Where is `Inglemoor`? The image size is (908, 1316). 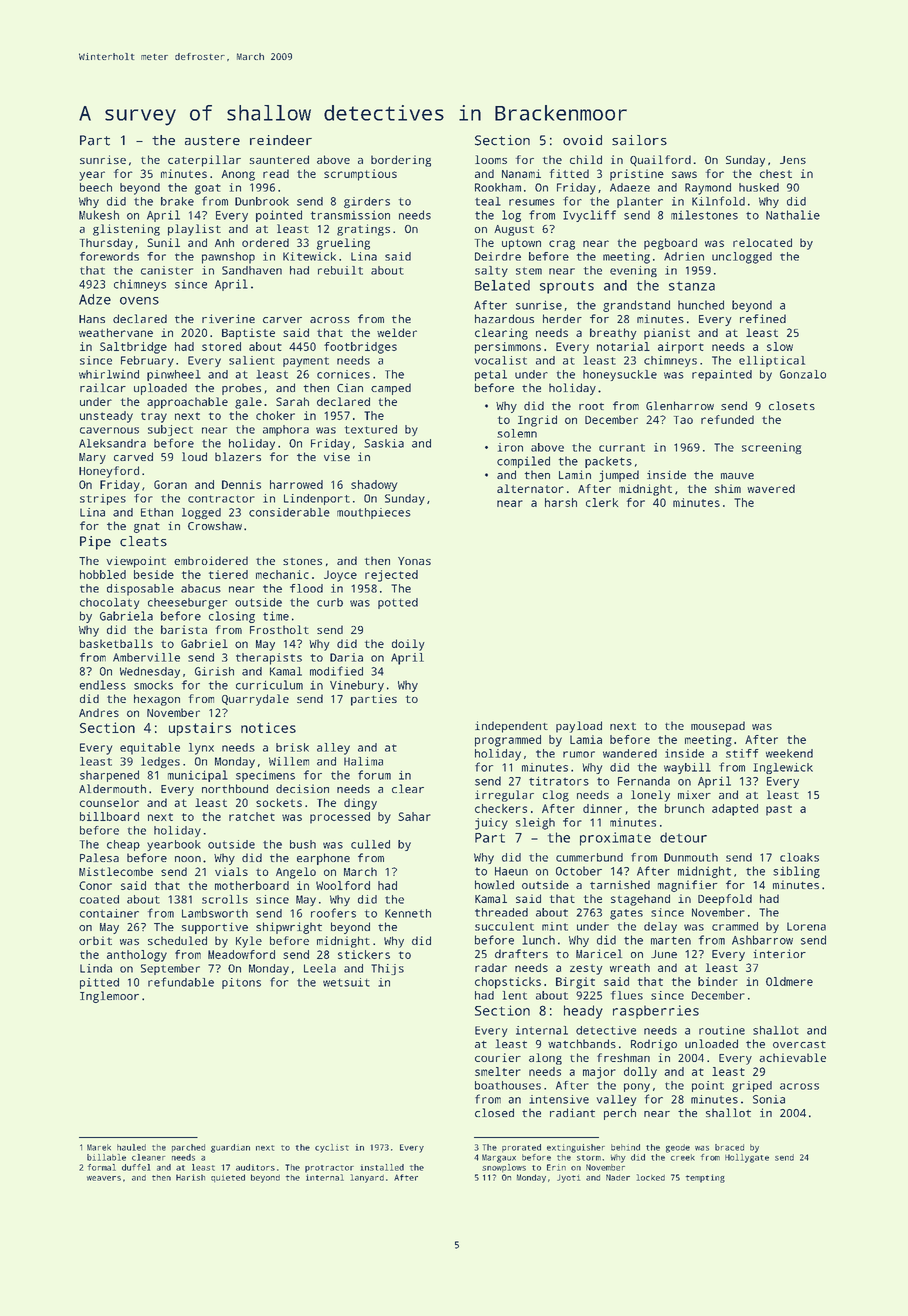
Inglemoor is located at coordinates (109, 997).
